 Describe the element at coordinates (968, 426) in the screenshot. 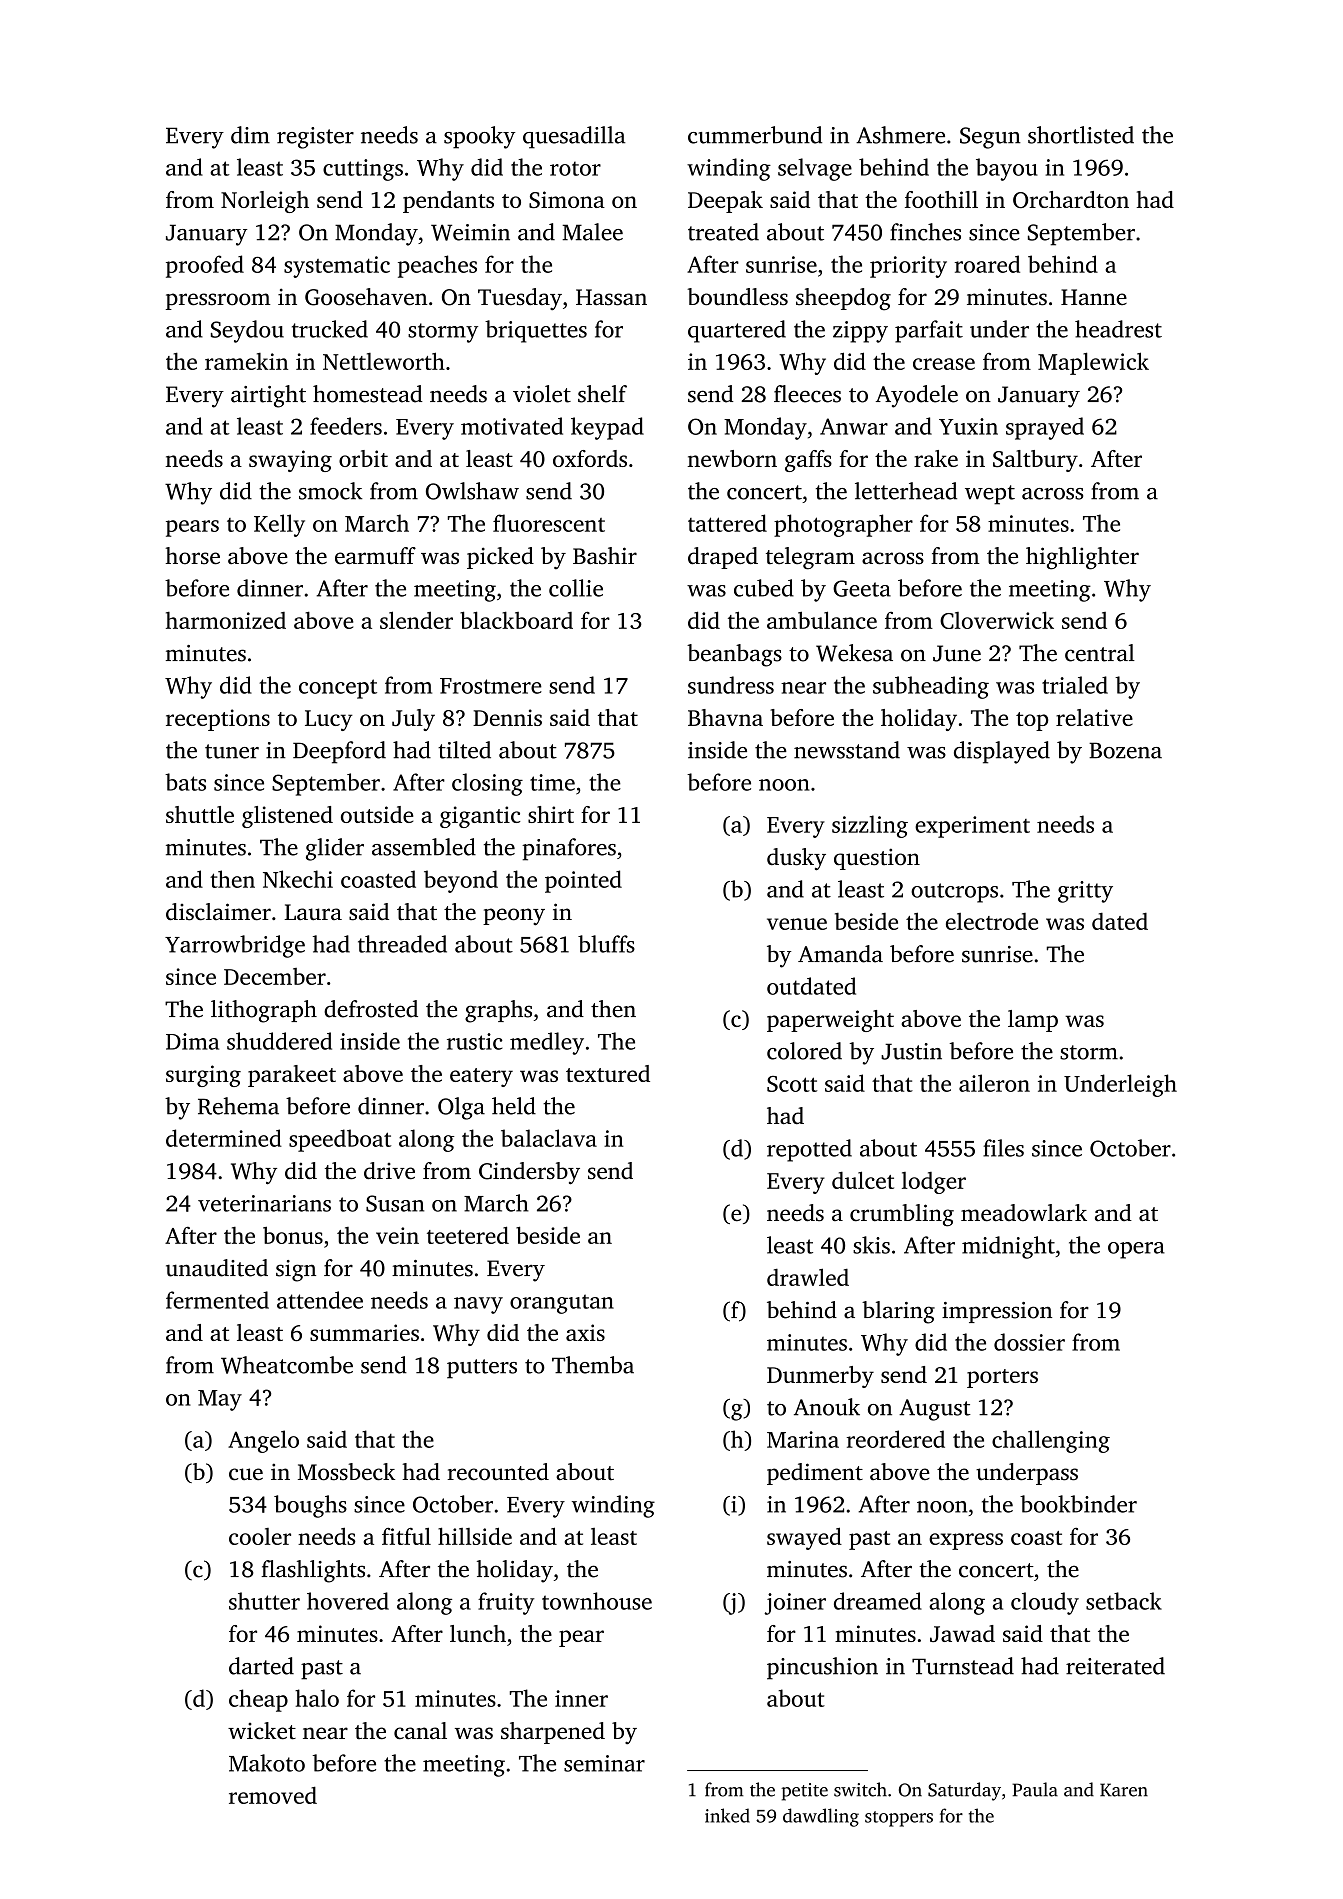

I see `Yuxin` at that location.
